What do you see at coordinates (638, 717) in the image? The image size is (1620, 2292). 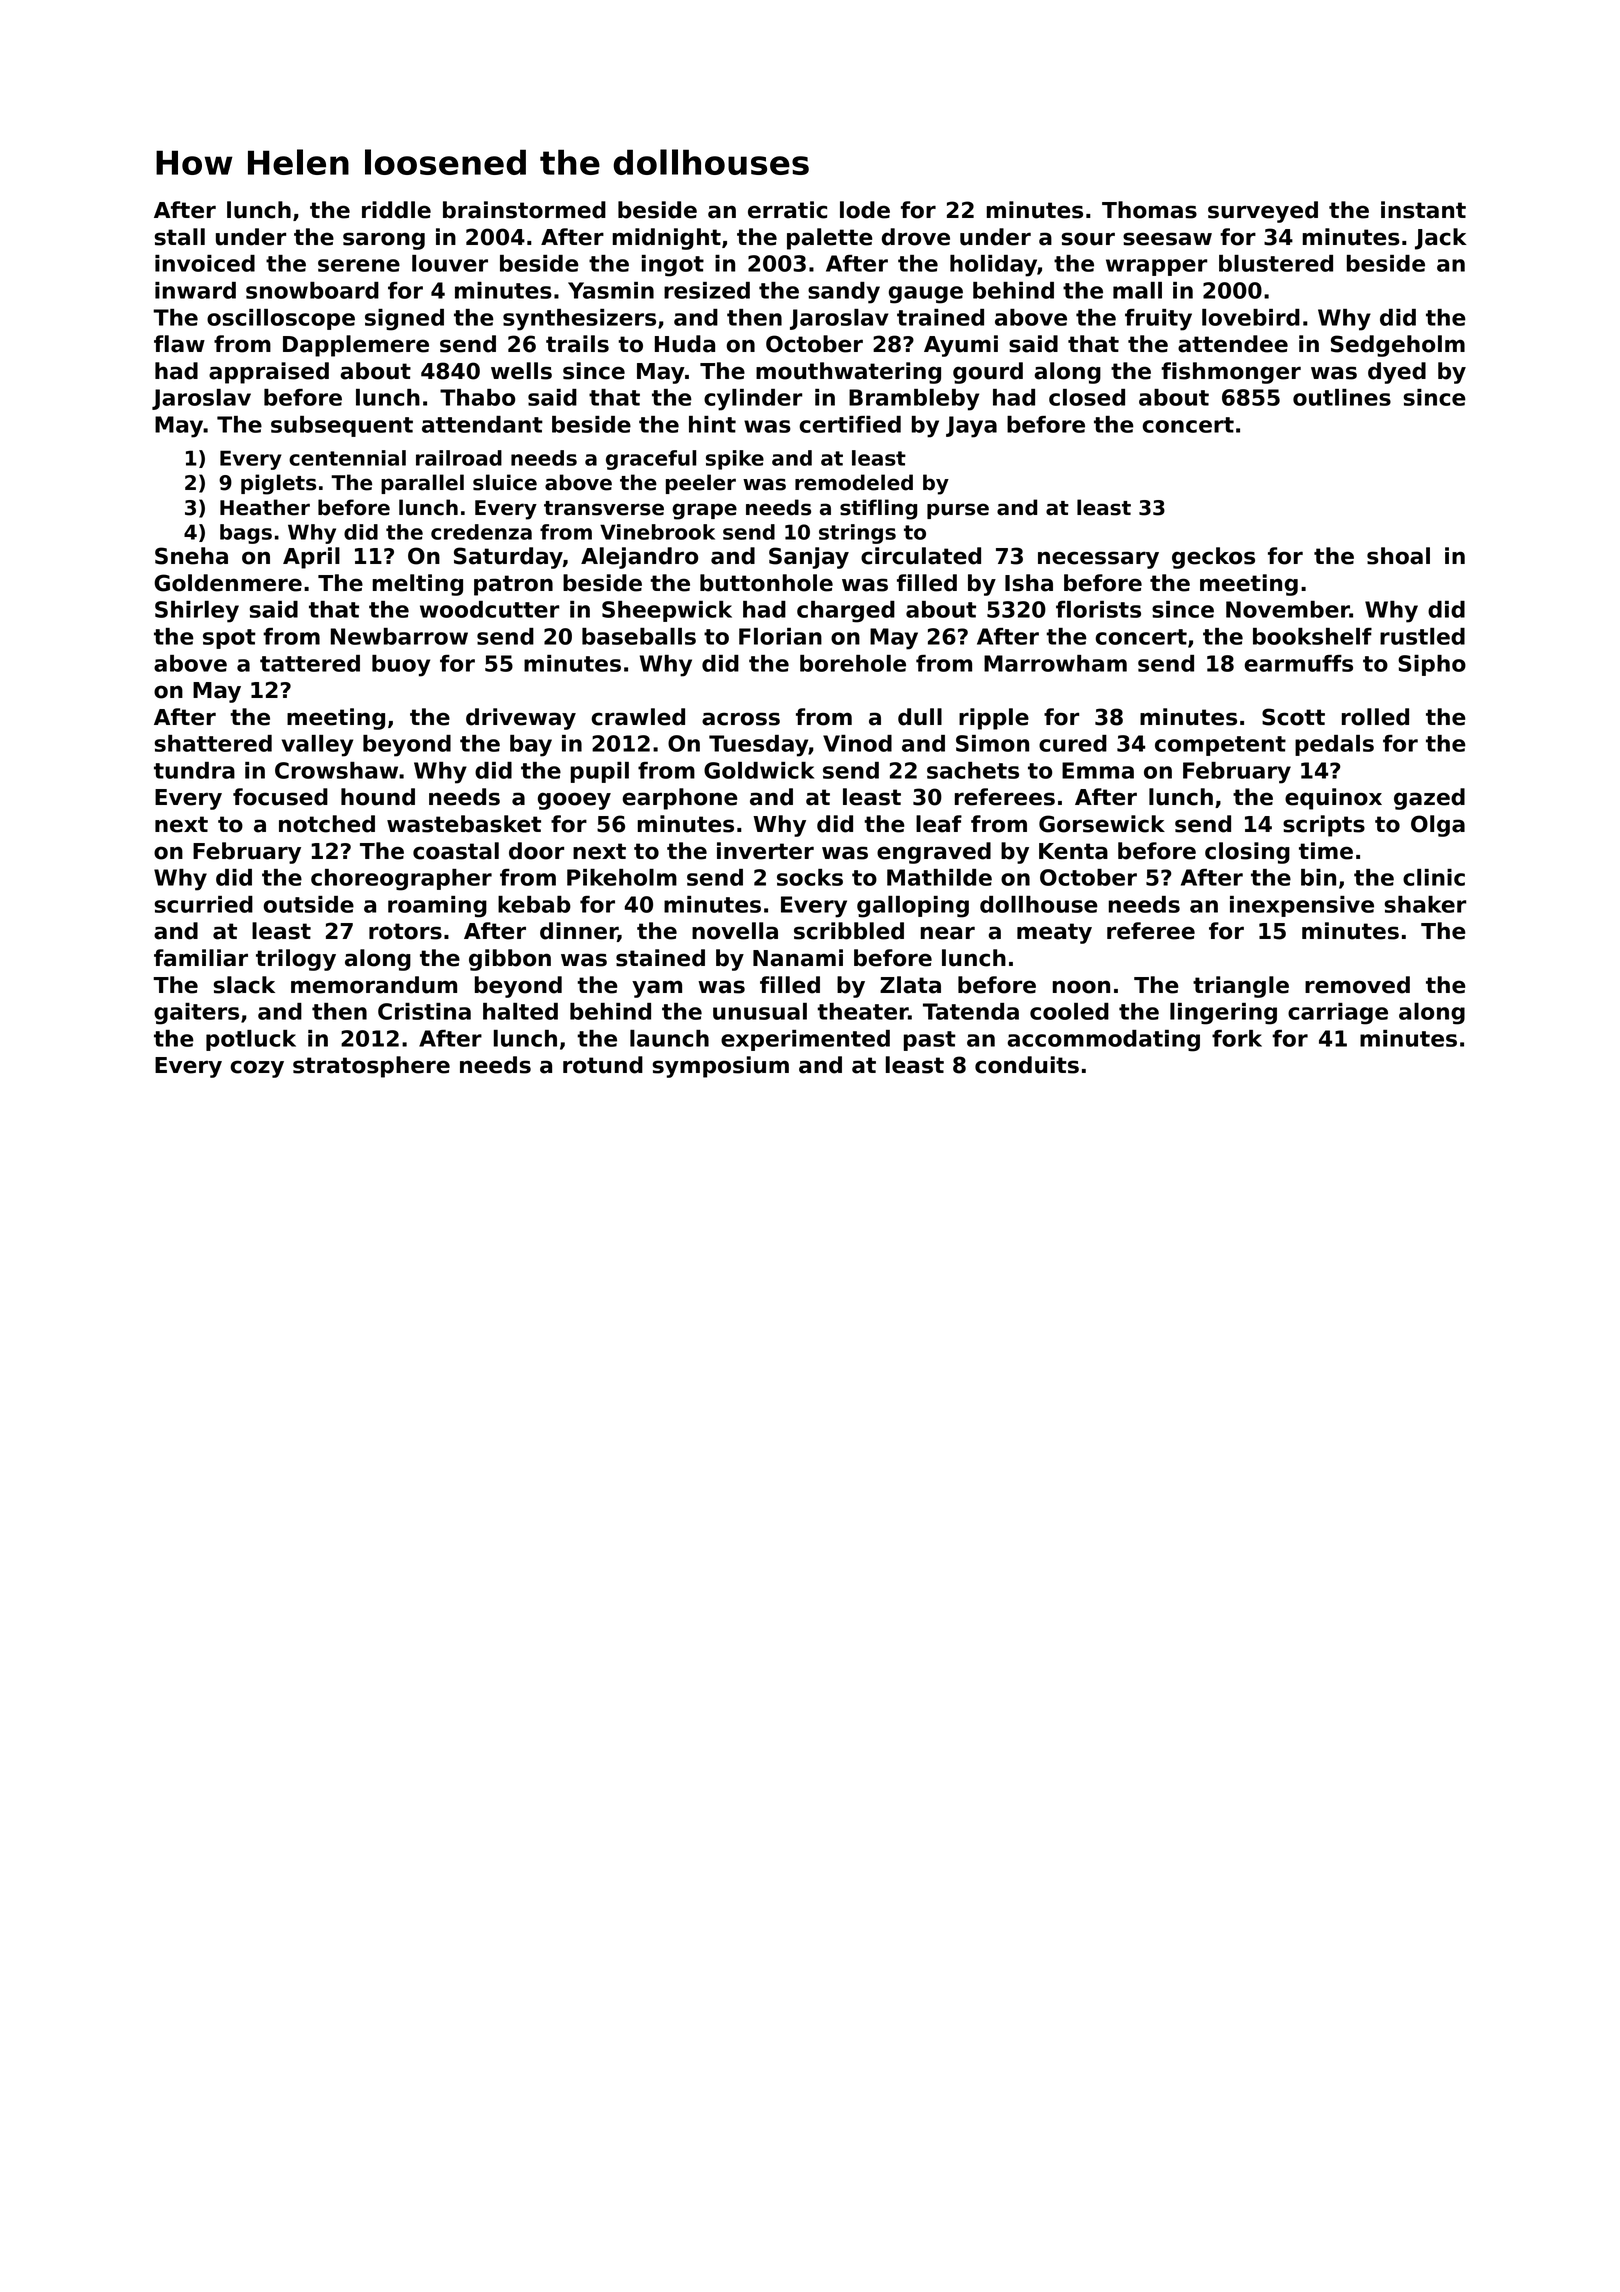 I see `crawled` at bounding box center [638, 717].
